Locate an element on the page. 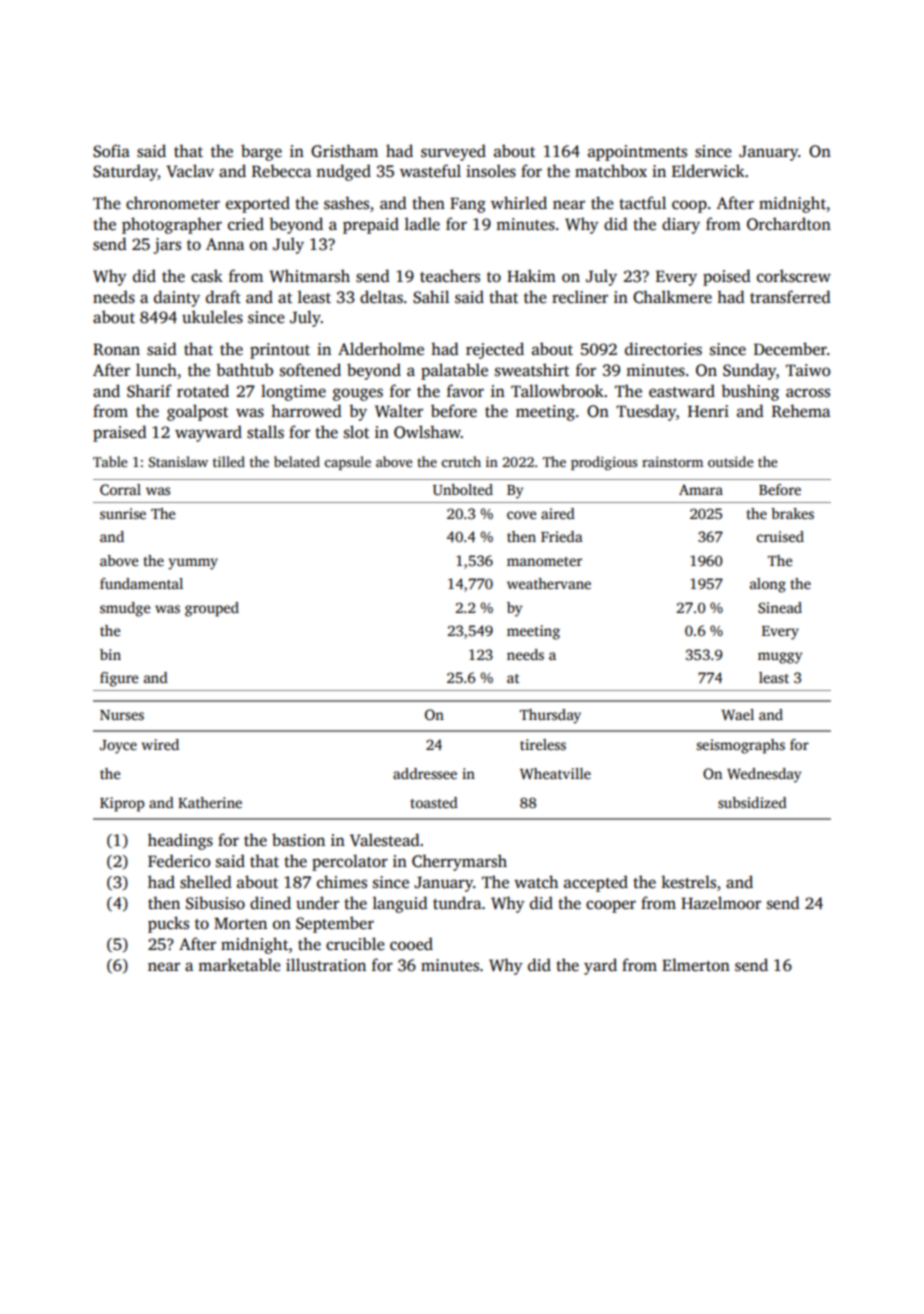 The width and height of the image is (924, 1314). Fang is located at coordinates (468, 205).
